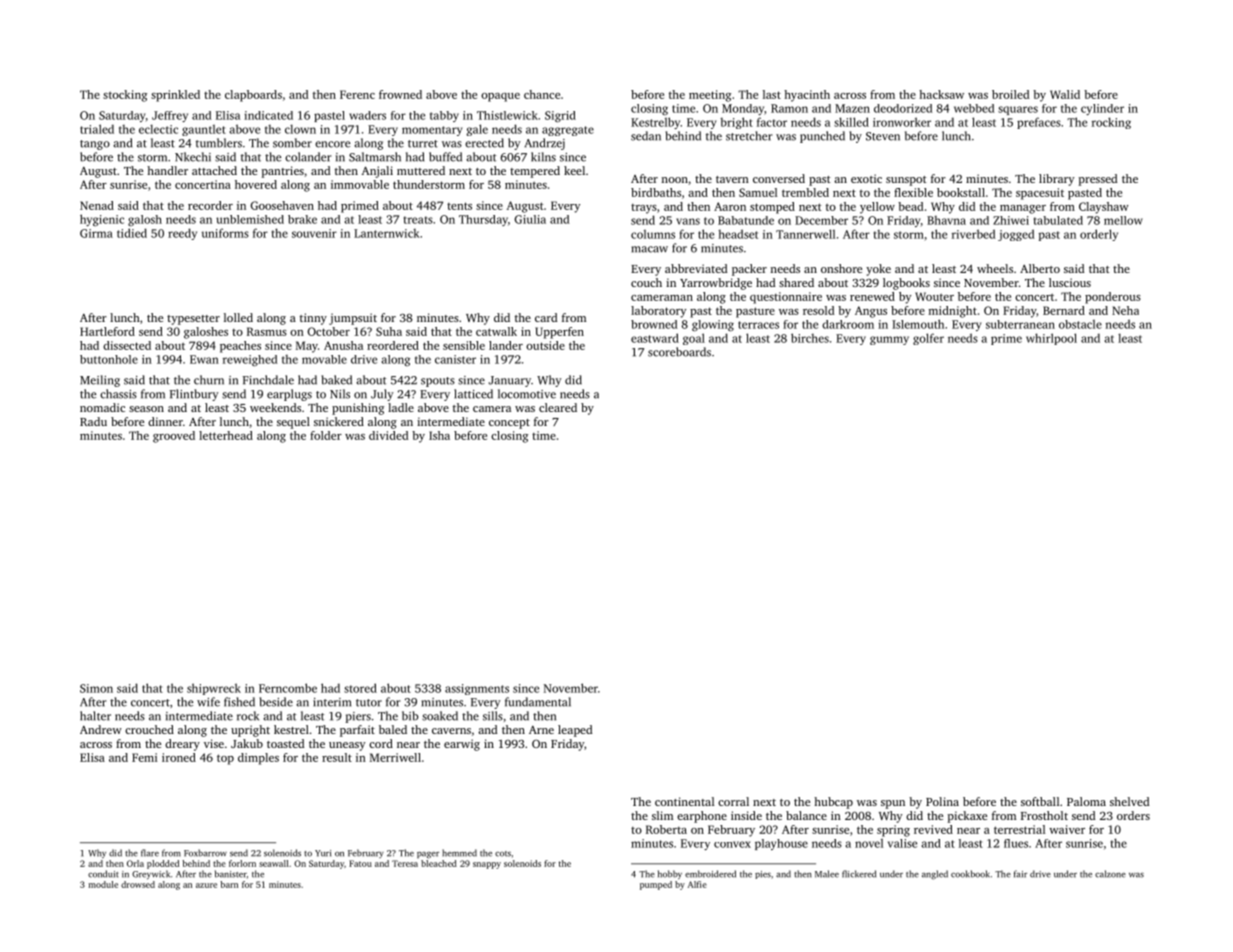 This screenshot has height=952, width=1233. I want to click on aggregate, so click(568, 131).
